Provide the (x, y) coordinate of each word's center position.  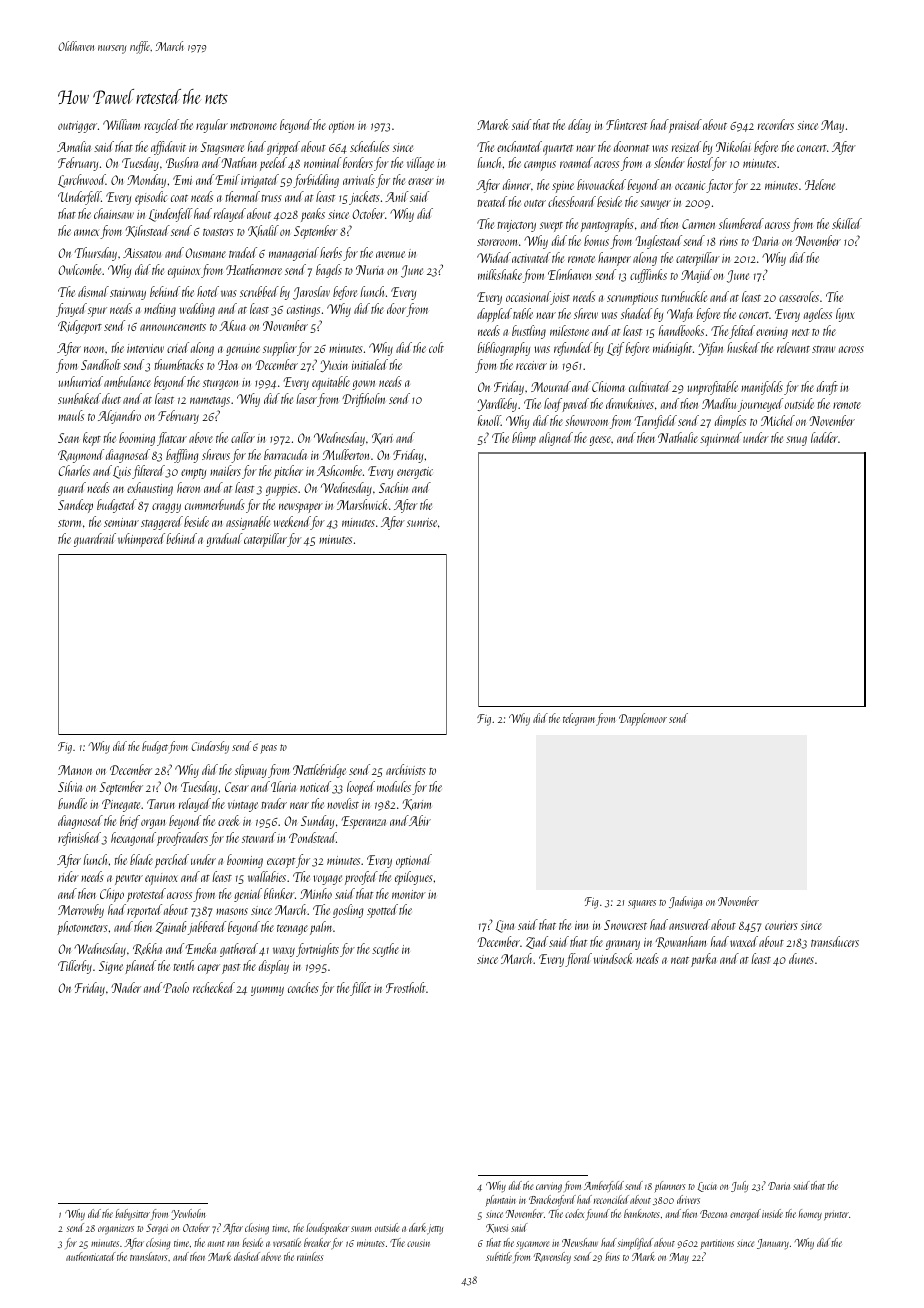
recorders (776, 124)
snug (796, 441)
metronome (253, 126)
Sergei (157, 1229)
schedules (369, 146)
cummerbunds (215, 504)
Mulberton (346, 454)
